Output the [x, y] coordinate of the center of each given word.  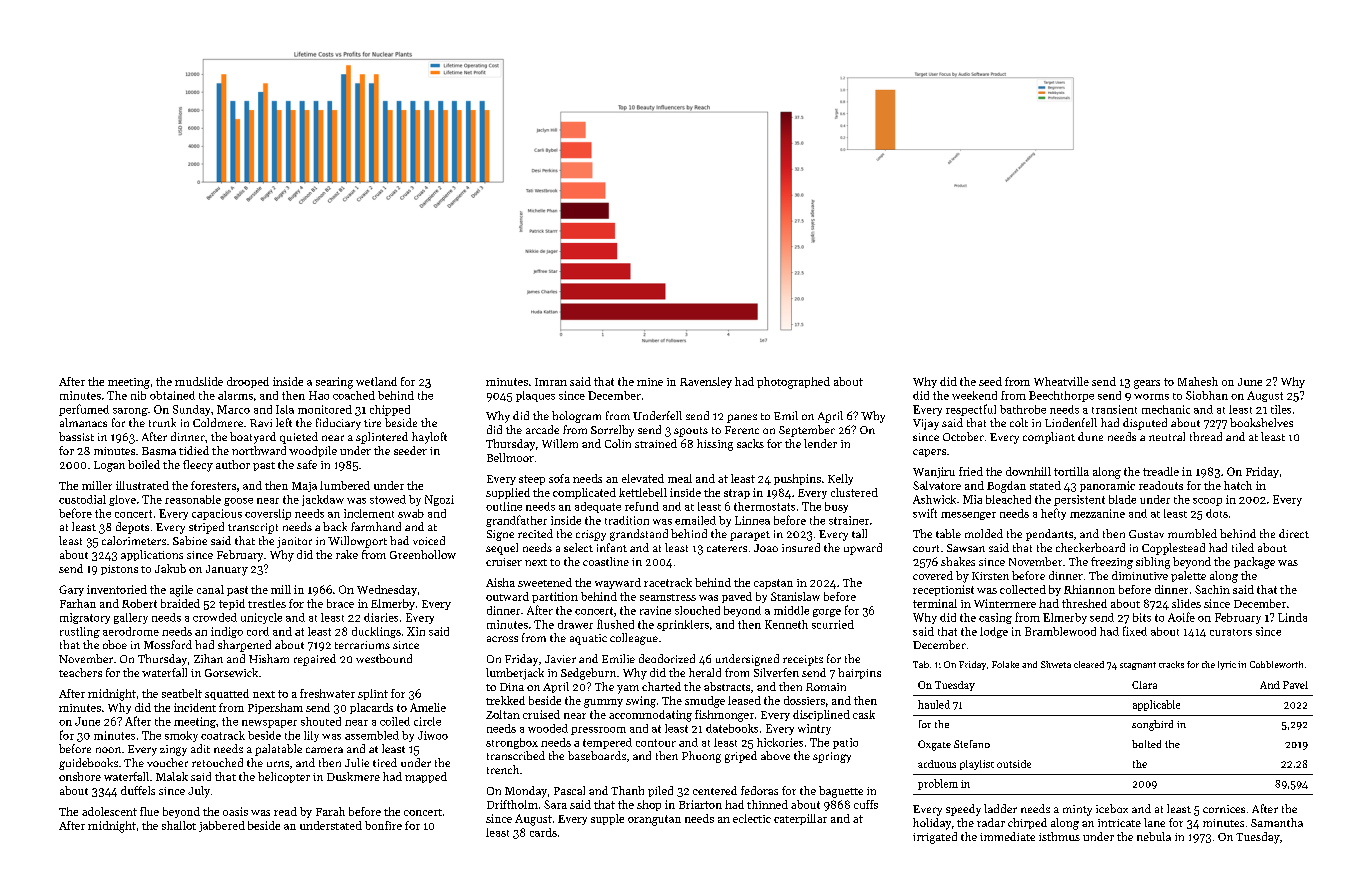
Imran [551, 382]
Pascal [569, 790]
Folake [1005, 664]
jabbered [222, 826]
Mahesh [1198, 381]
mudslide [199, 381]
